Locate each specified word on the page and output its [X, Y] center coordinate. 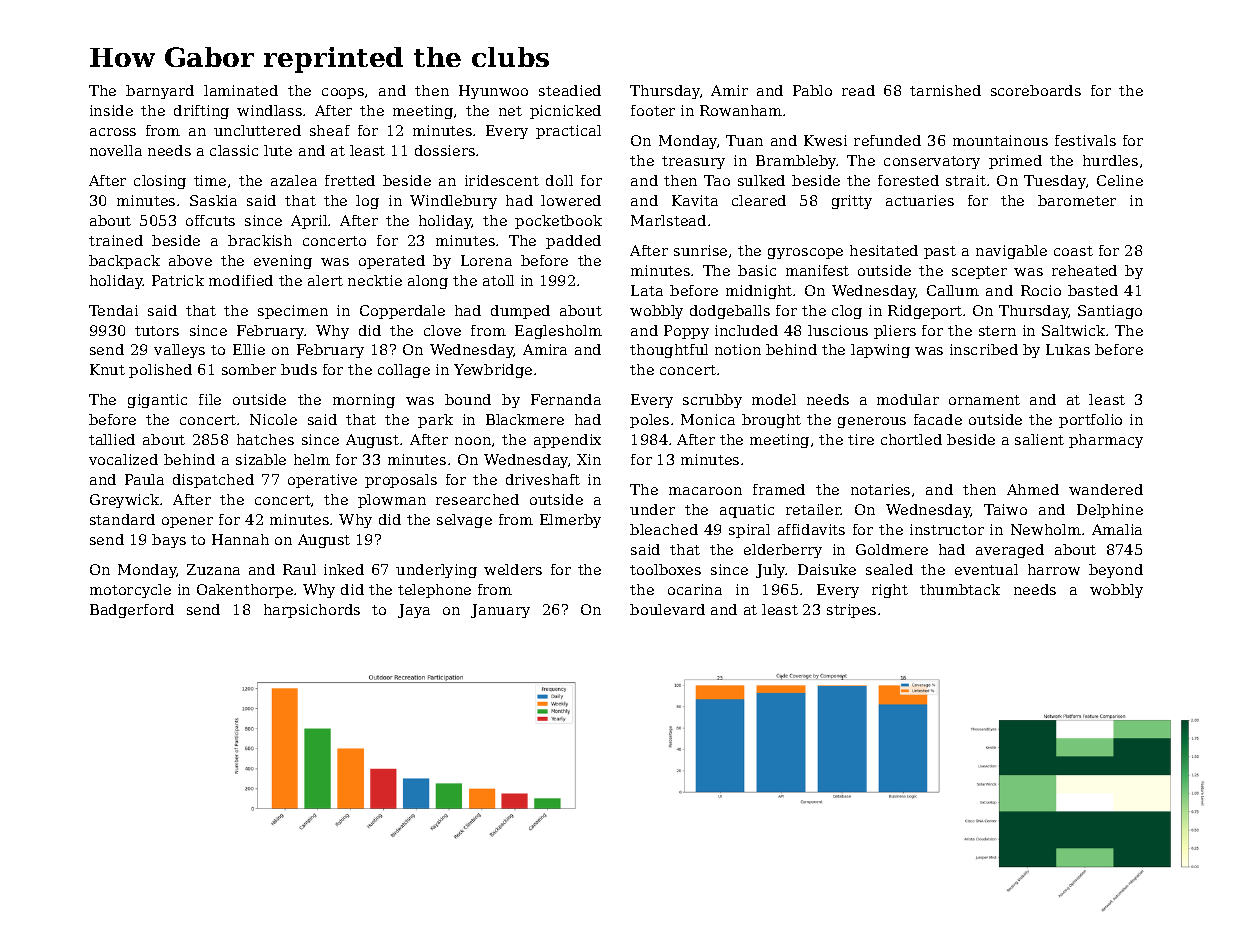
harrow [1054, 569]
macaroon [705, 491]
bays [169, 541]
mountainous [1000, 140]
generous [872, 422]
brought [771, 421]
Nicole [273, 419]
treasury [693, 162]
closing [160, 182]
